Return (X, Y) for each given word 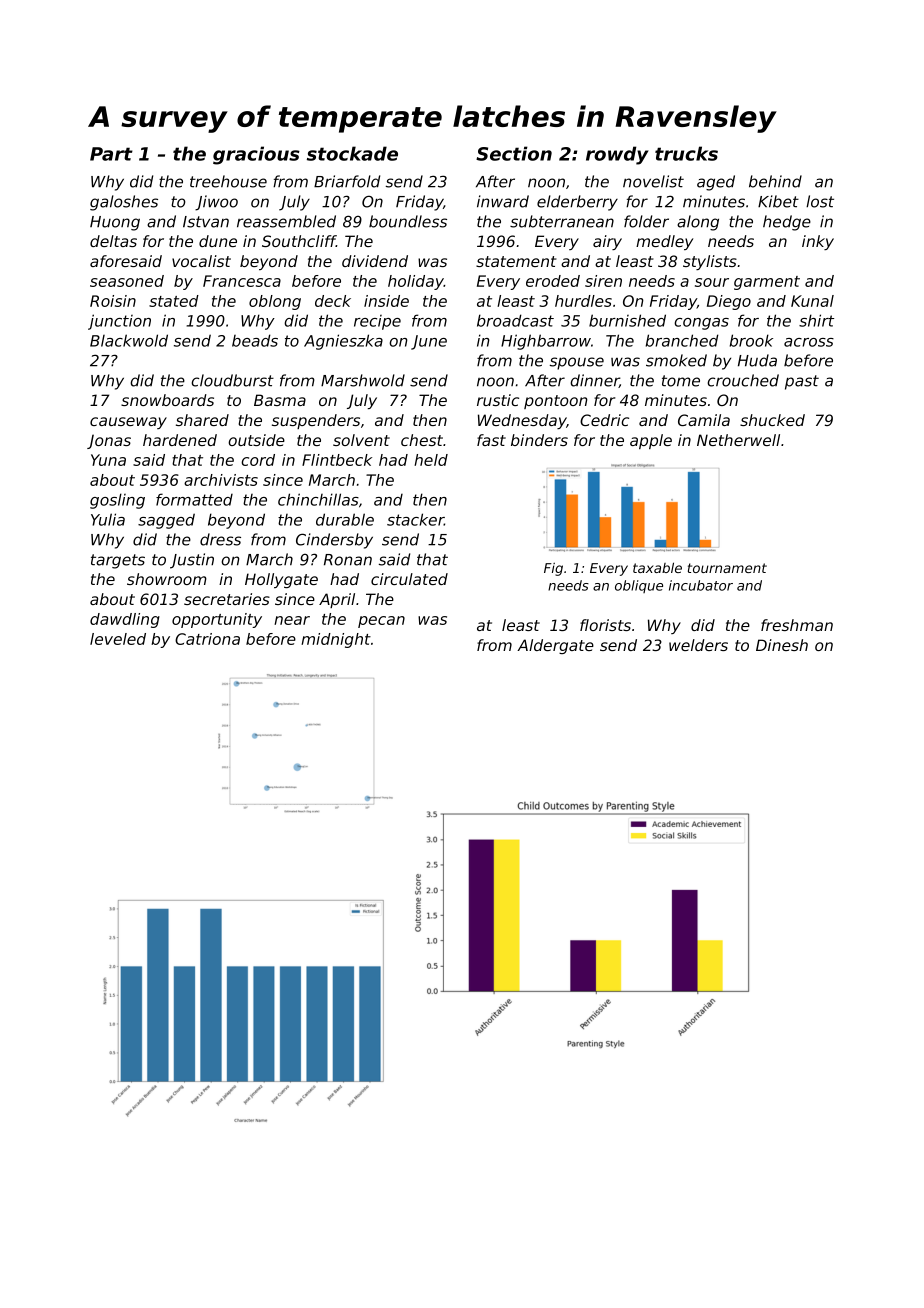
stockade (352, 153)
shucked (772, 420)
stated (174, 301)
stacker (415, 519)
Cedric (604, 420)
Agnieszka (343, 342)
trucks (686, 153)
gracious (256, 155)
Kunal (812, 301)
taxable (657, 567)
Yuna (108, 460)
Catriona (207, 639)
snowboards (167, 400)
